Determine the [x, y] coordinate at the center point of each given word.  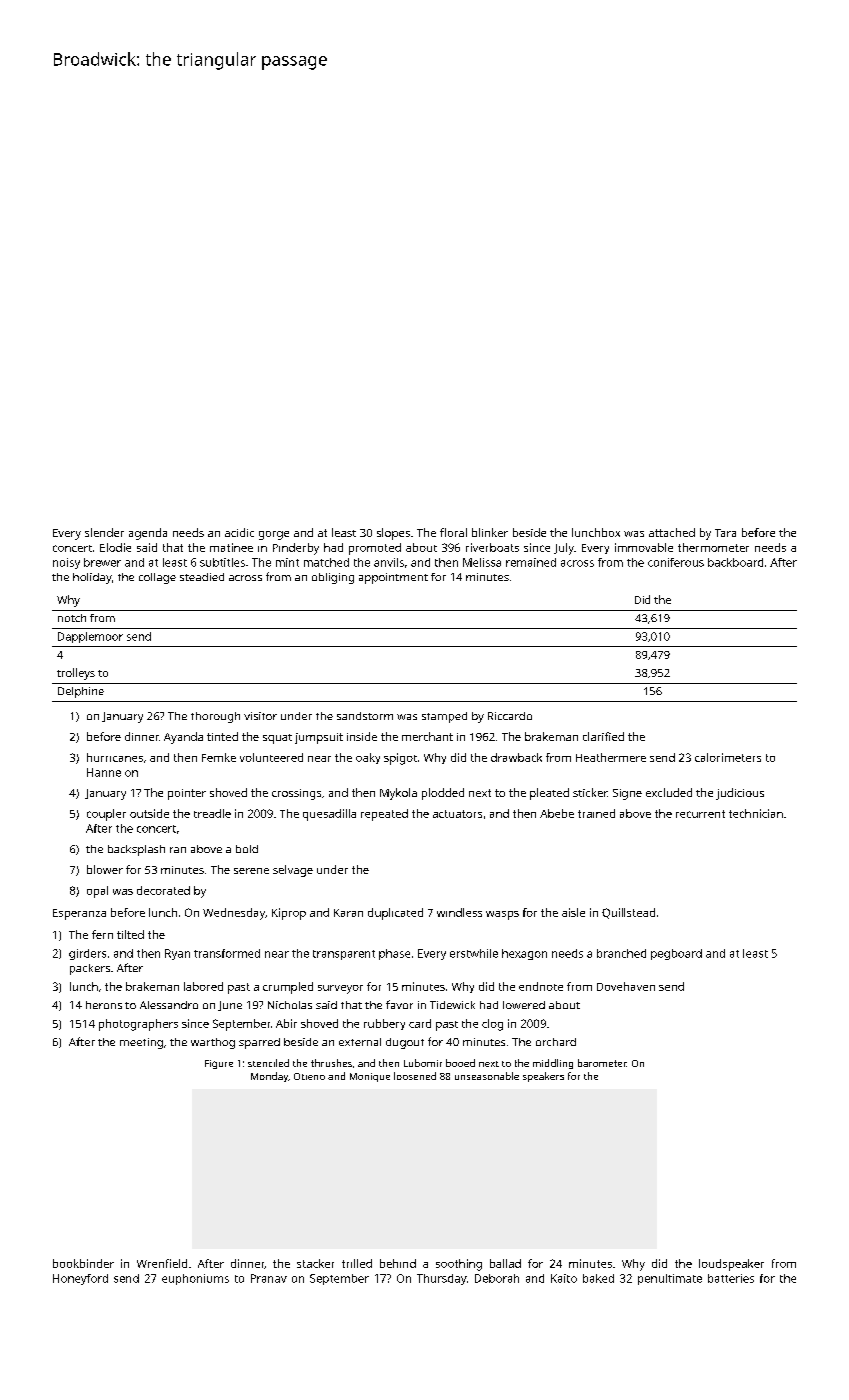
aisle [573, 912]
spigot [400, 759]
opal [97, 892]
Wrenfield [162, 1263]
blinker [490, 532]
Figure [219, 1064]
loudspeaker [731, 1265]
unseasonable [487, 1076]
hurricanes [115, 757]
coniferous [676, 562]
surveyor [340, 989]
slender [104, 532]
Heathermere [611, 757]
